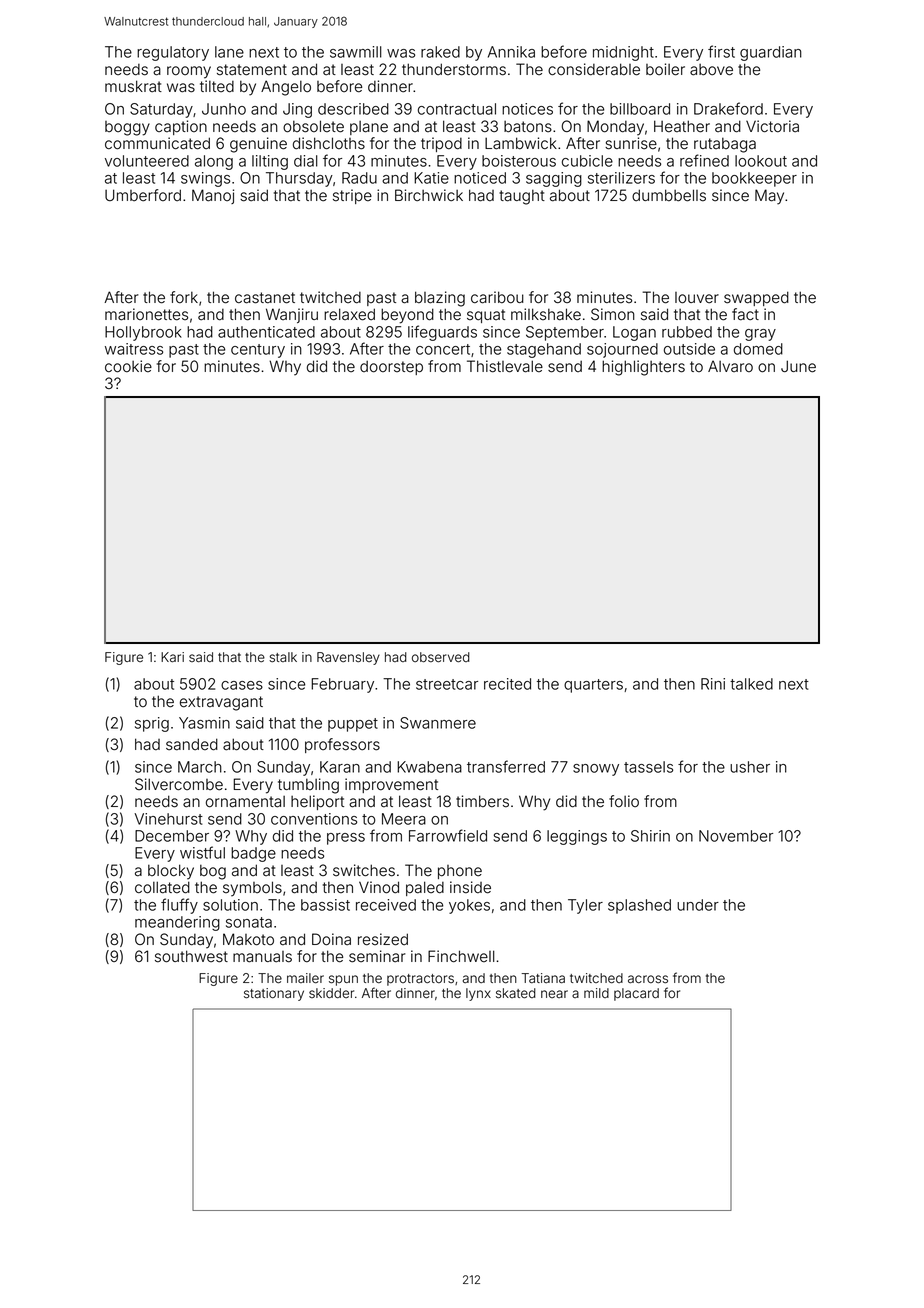 The height and width of the page is (1308, 924). What do you see at coordinates (274, 994) in the page?
I see `stationary` at bounding box center [274, 994].
